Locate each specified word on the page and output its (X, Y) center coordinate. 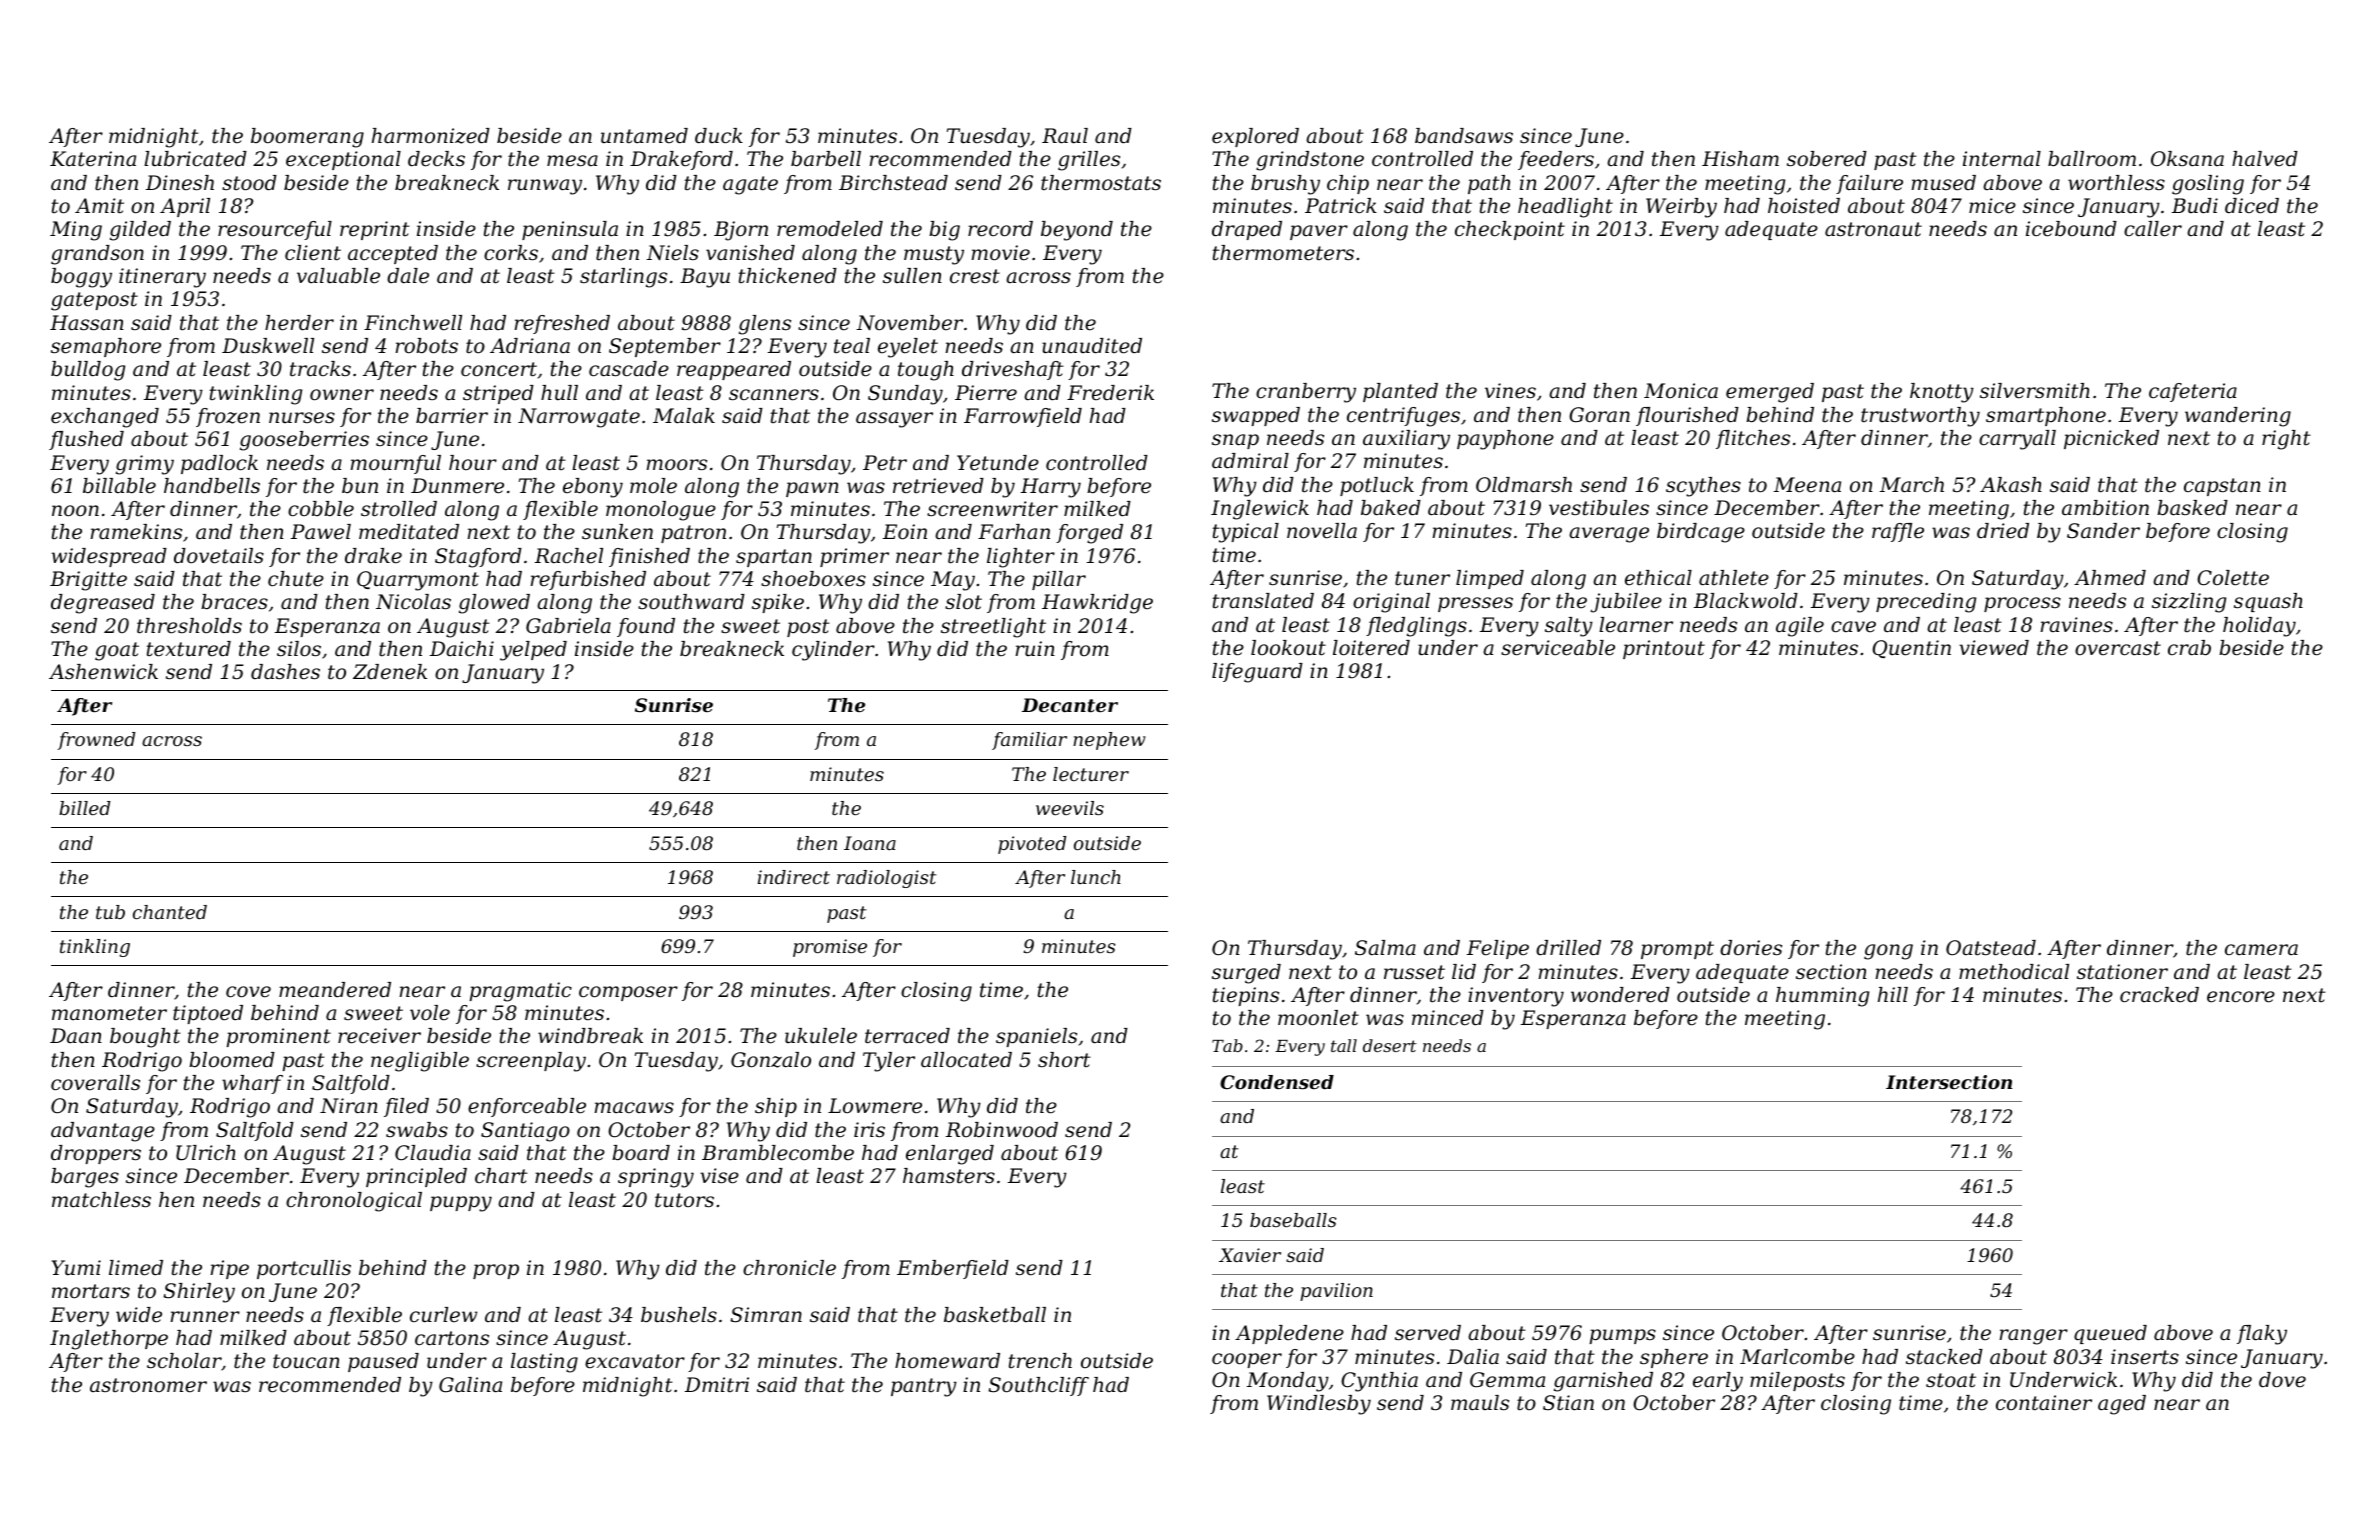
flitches (1753, 439)
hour (473, 463)
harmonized (431, 136)
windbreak (590, 1036)
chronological (354, 1202)
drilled (1568, 948)
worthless (2116, 183)
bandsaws (1464, 136)
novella (1322, 531)
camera (2261, 950)
